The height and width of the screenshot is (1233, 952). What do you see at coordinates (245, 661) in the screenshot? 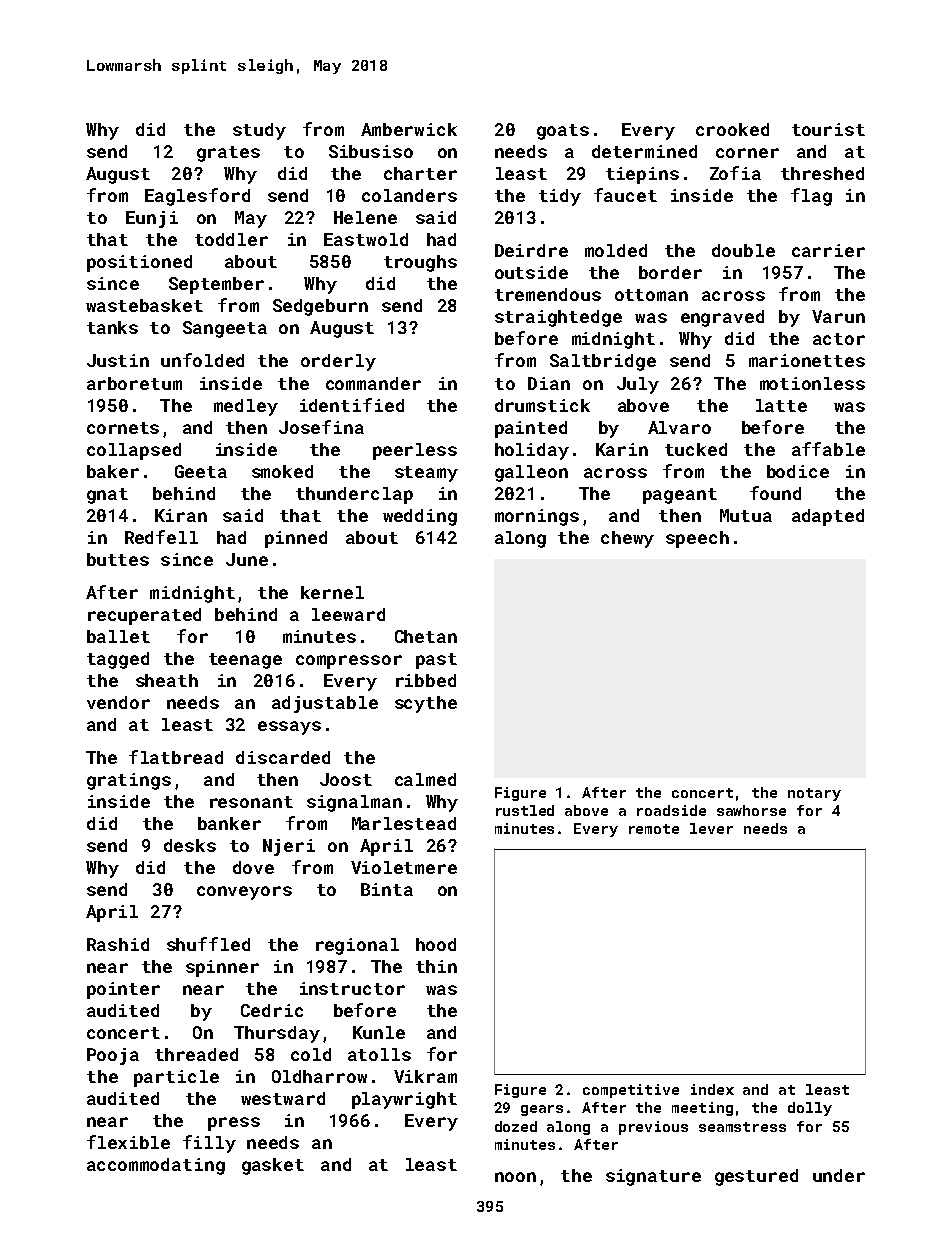
I see `teenage` at bounding box center [245, 661].
